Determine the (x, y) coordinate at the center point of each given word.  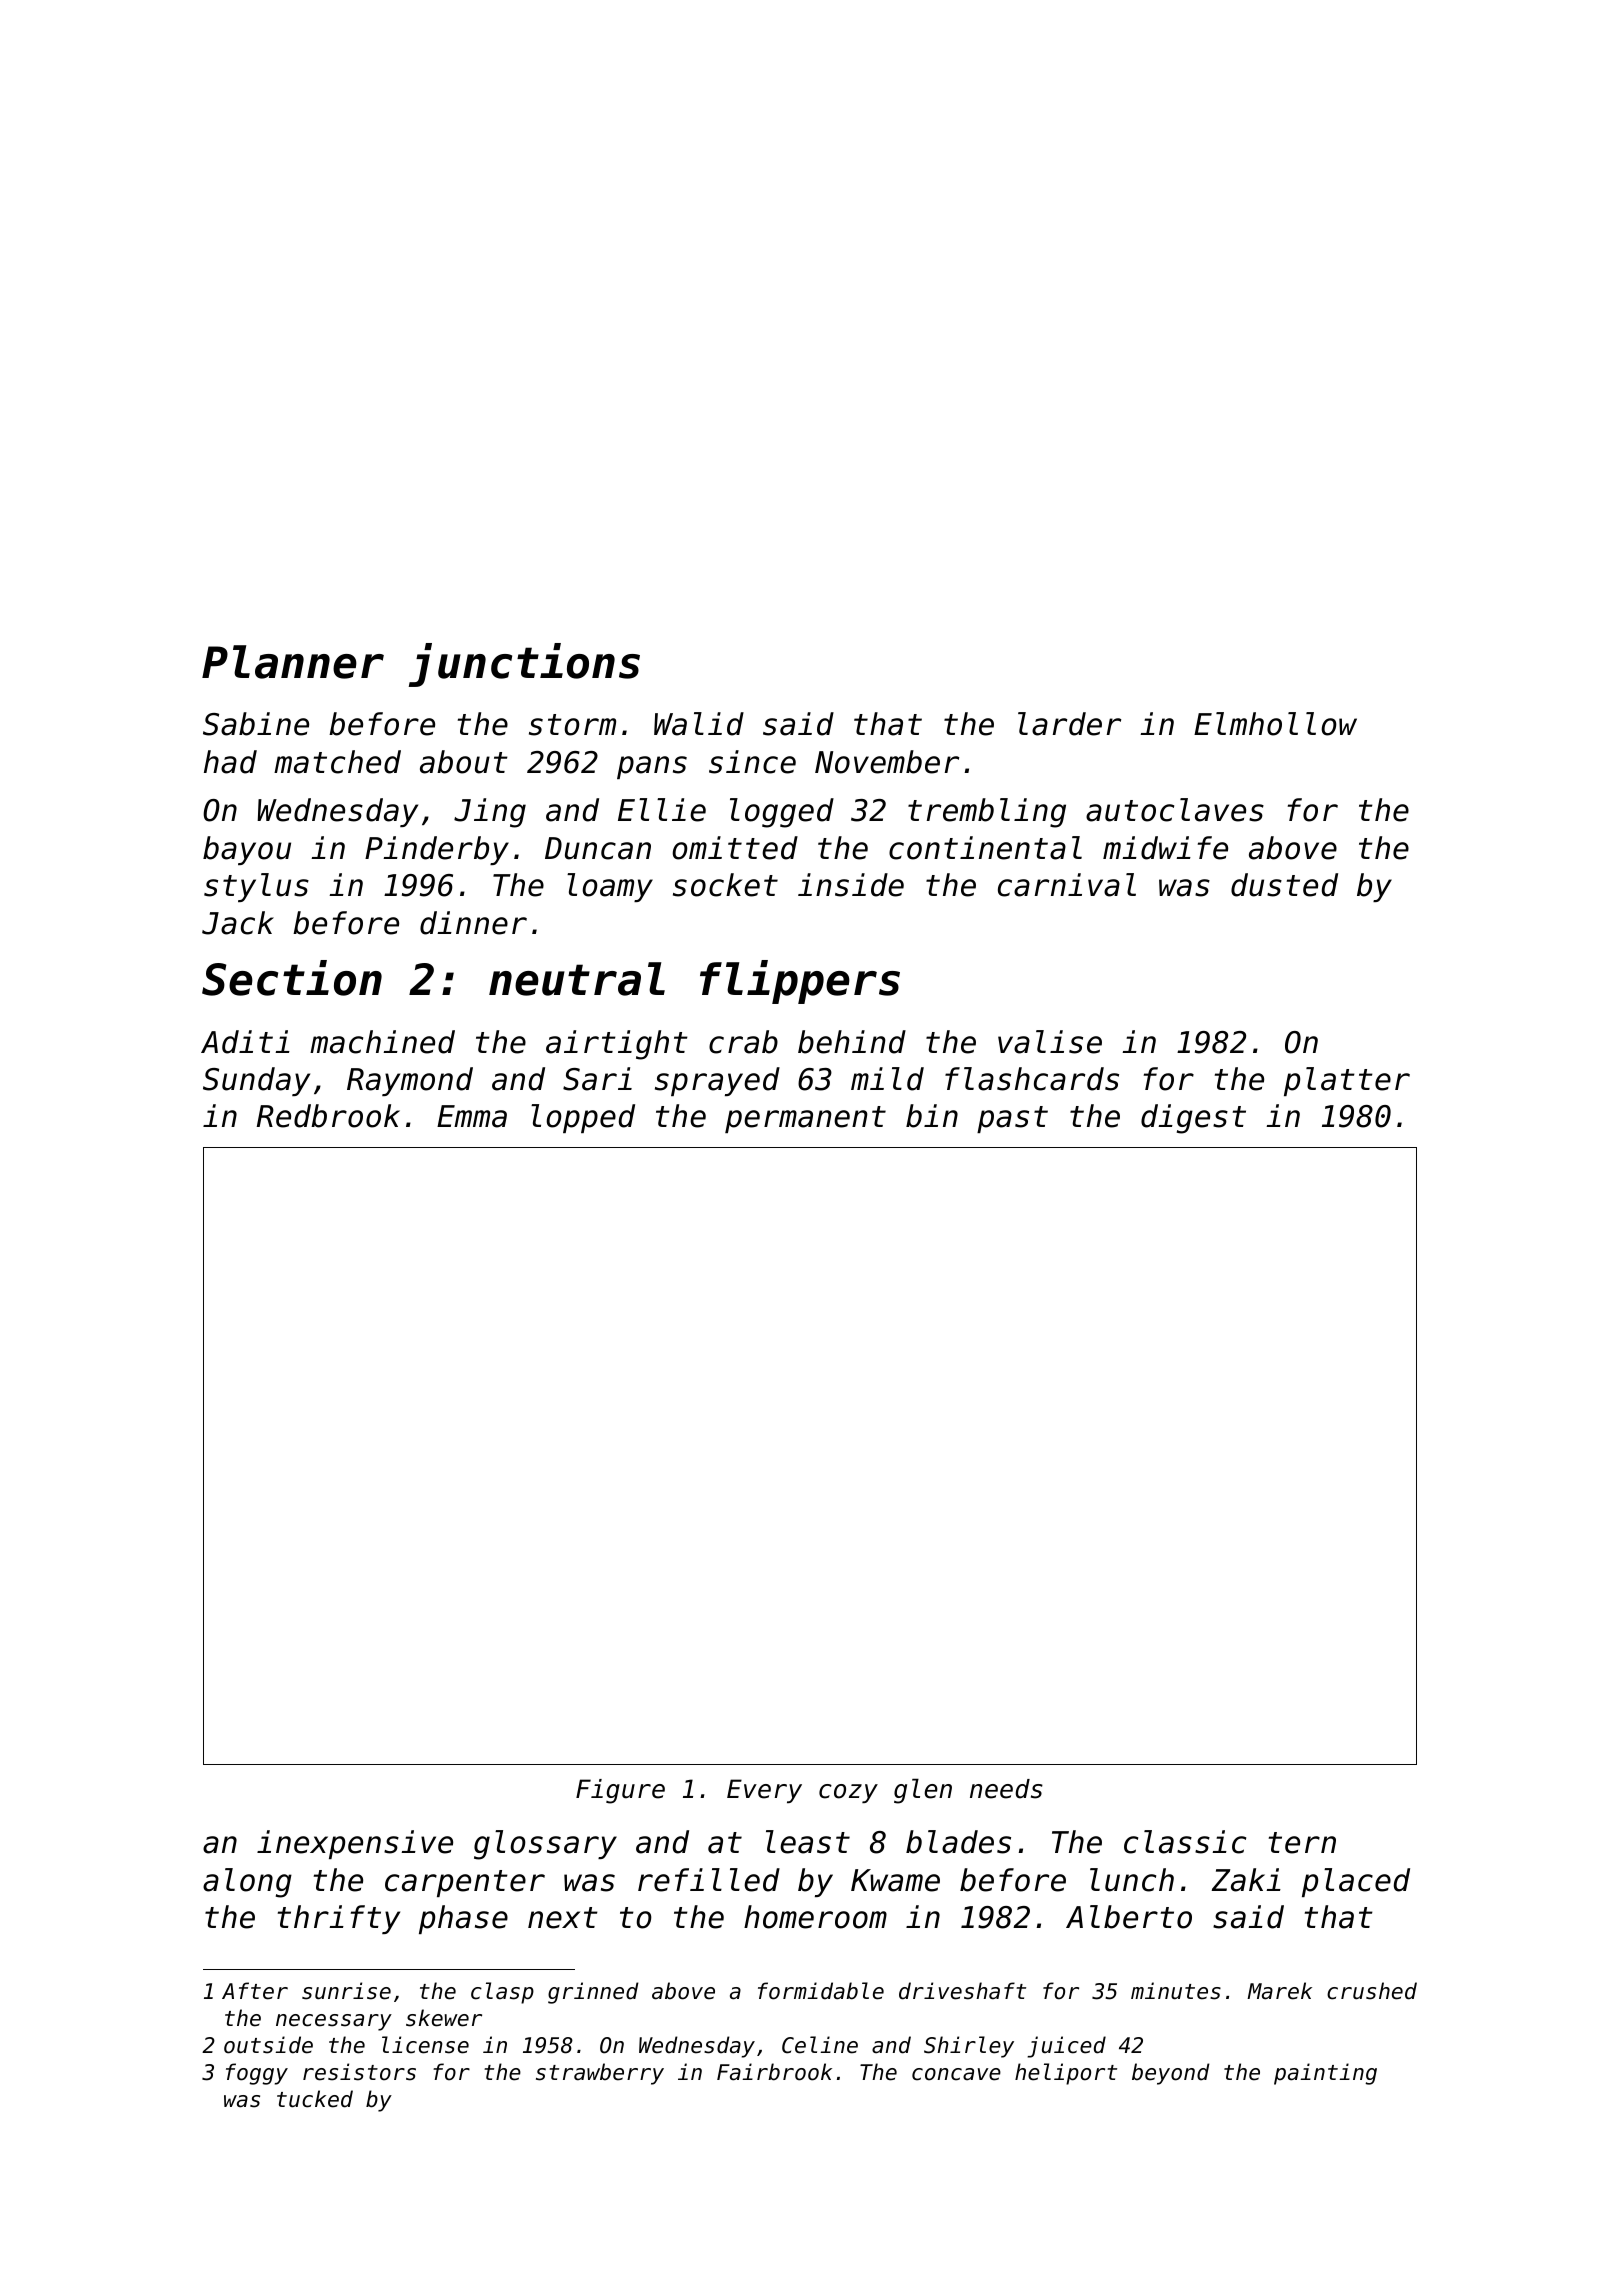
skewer (444, 2018)
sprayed (717, 1081)
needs (1006, 1789)
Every (764, 1791)
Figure (620, 1791)
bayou (247, 850)
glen (923, 1791)
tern (1302, 1843)
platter (1347, 1081)
